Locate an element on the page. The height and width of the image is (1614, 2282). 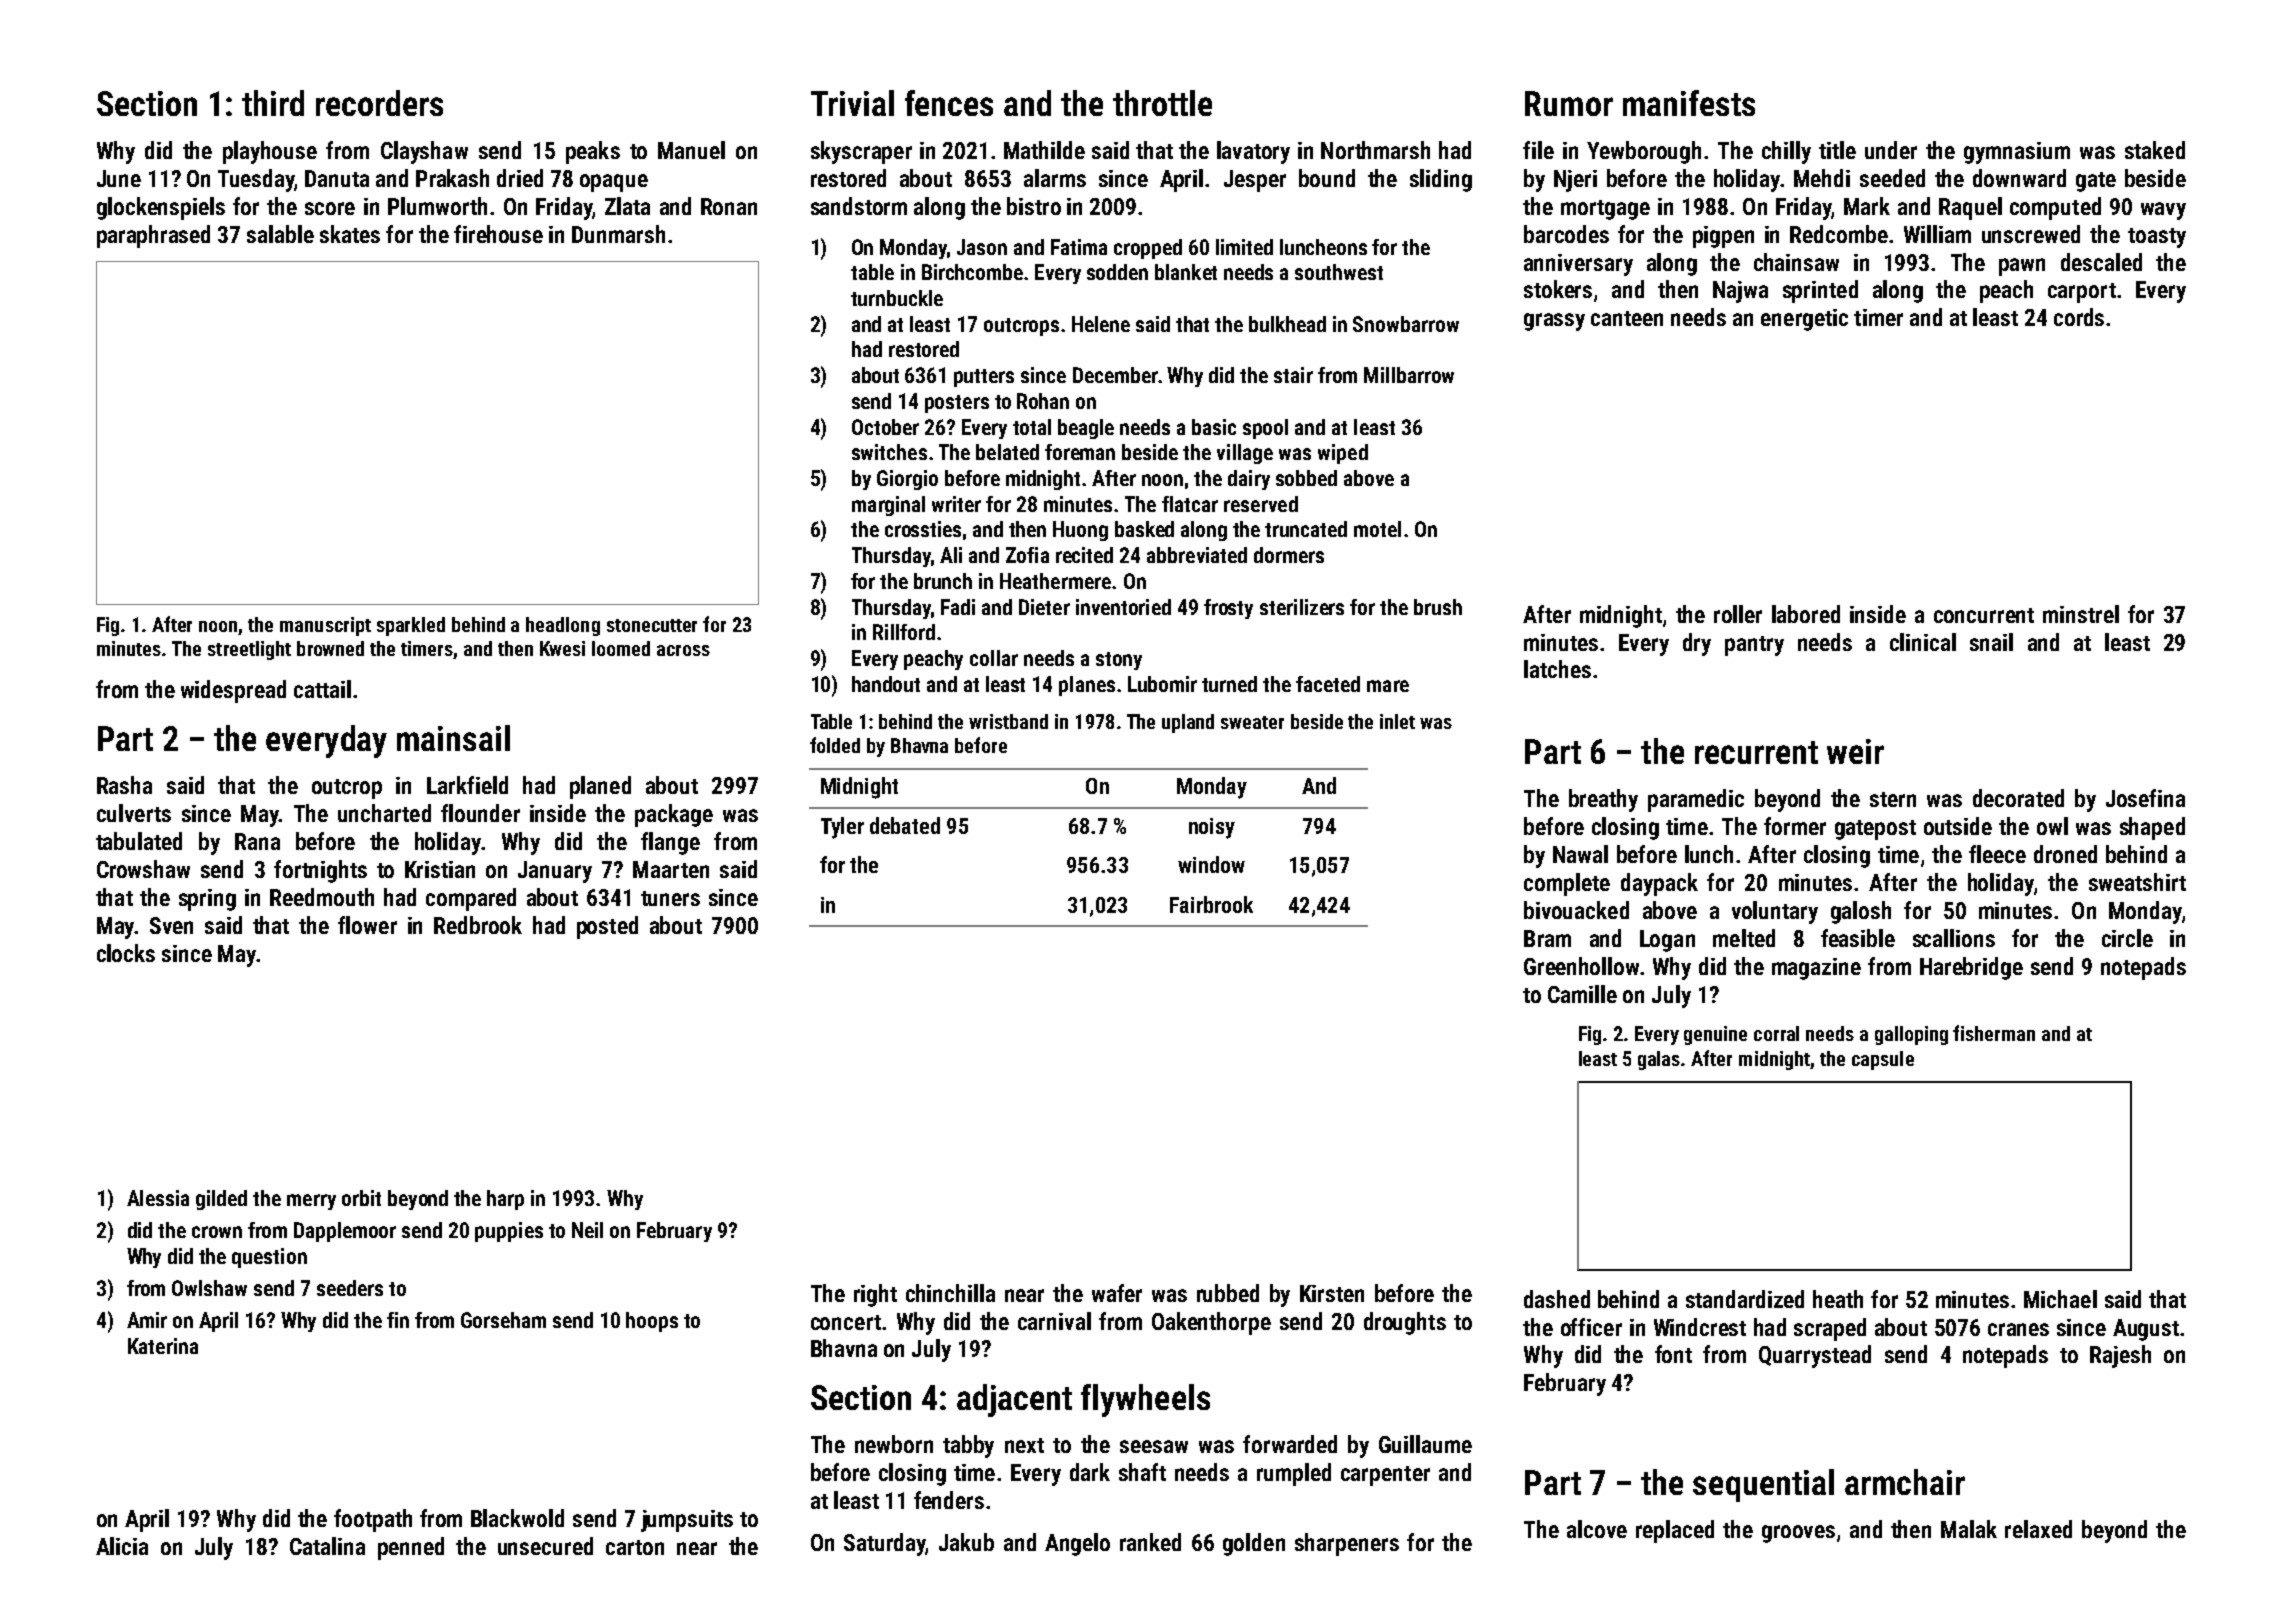
Gorseham is located at coordinates (503, 1320).
